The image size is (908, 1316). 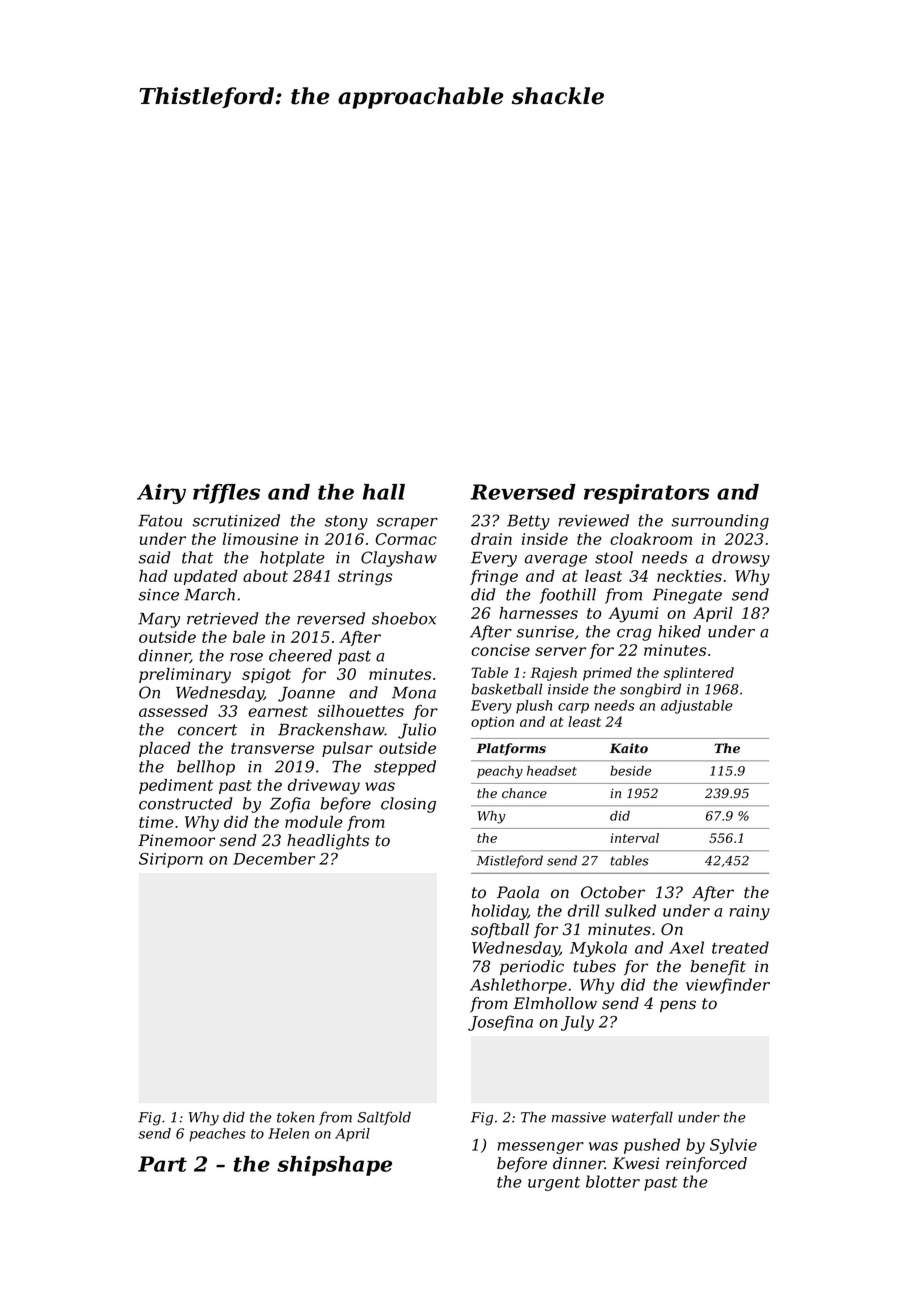 I want to click on surrounding, so click(x=720, y=522).
